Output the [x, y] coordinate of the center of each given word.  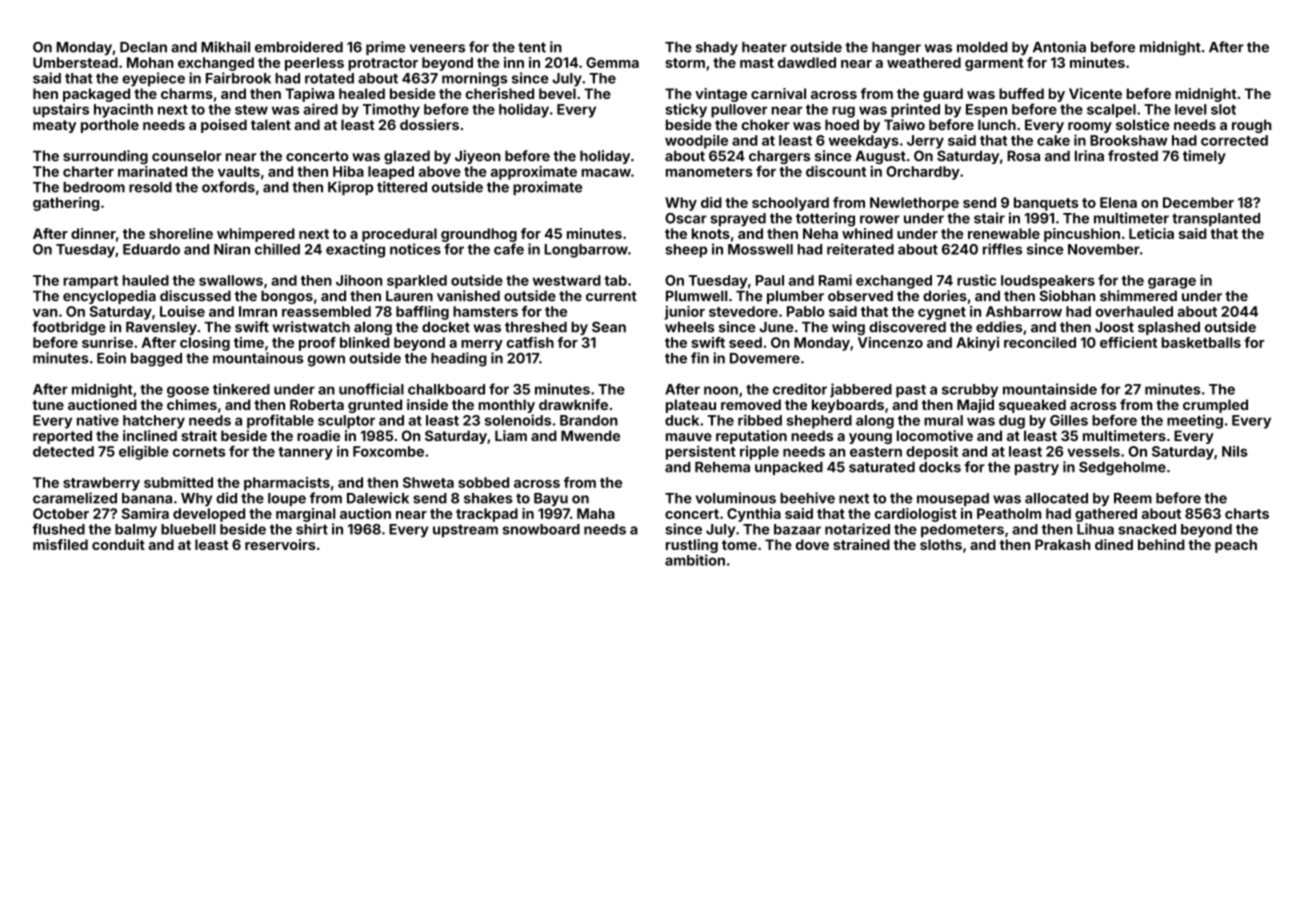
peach [1236, 546]
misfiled [60, 544]
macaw [606, 173]
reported [62, 437]
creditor [800, 389]
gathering [66, 204]
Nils [1235, 451]
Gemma [612, 62]
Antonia [1059, 47]
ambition [695, 560]
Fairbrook [238, 78]
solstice [1143, 124]
